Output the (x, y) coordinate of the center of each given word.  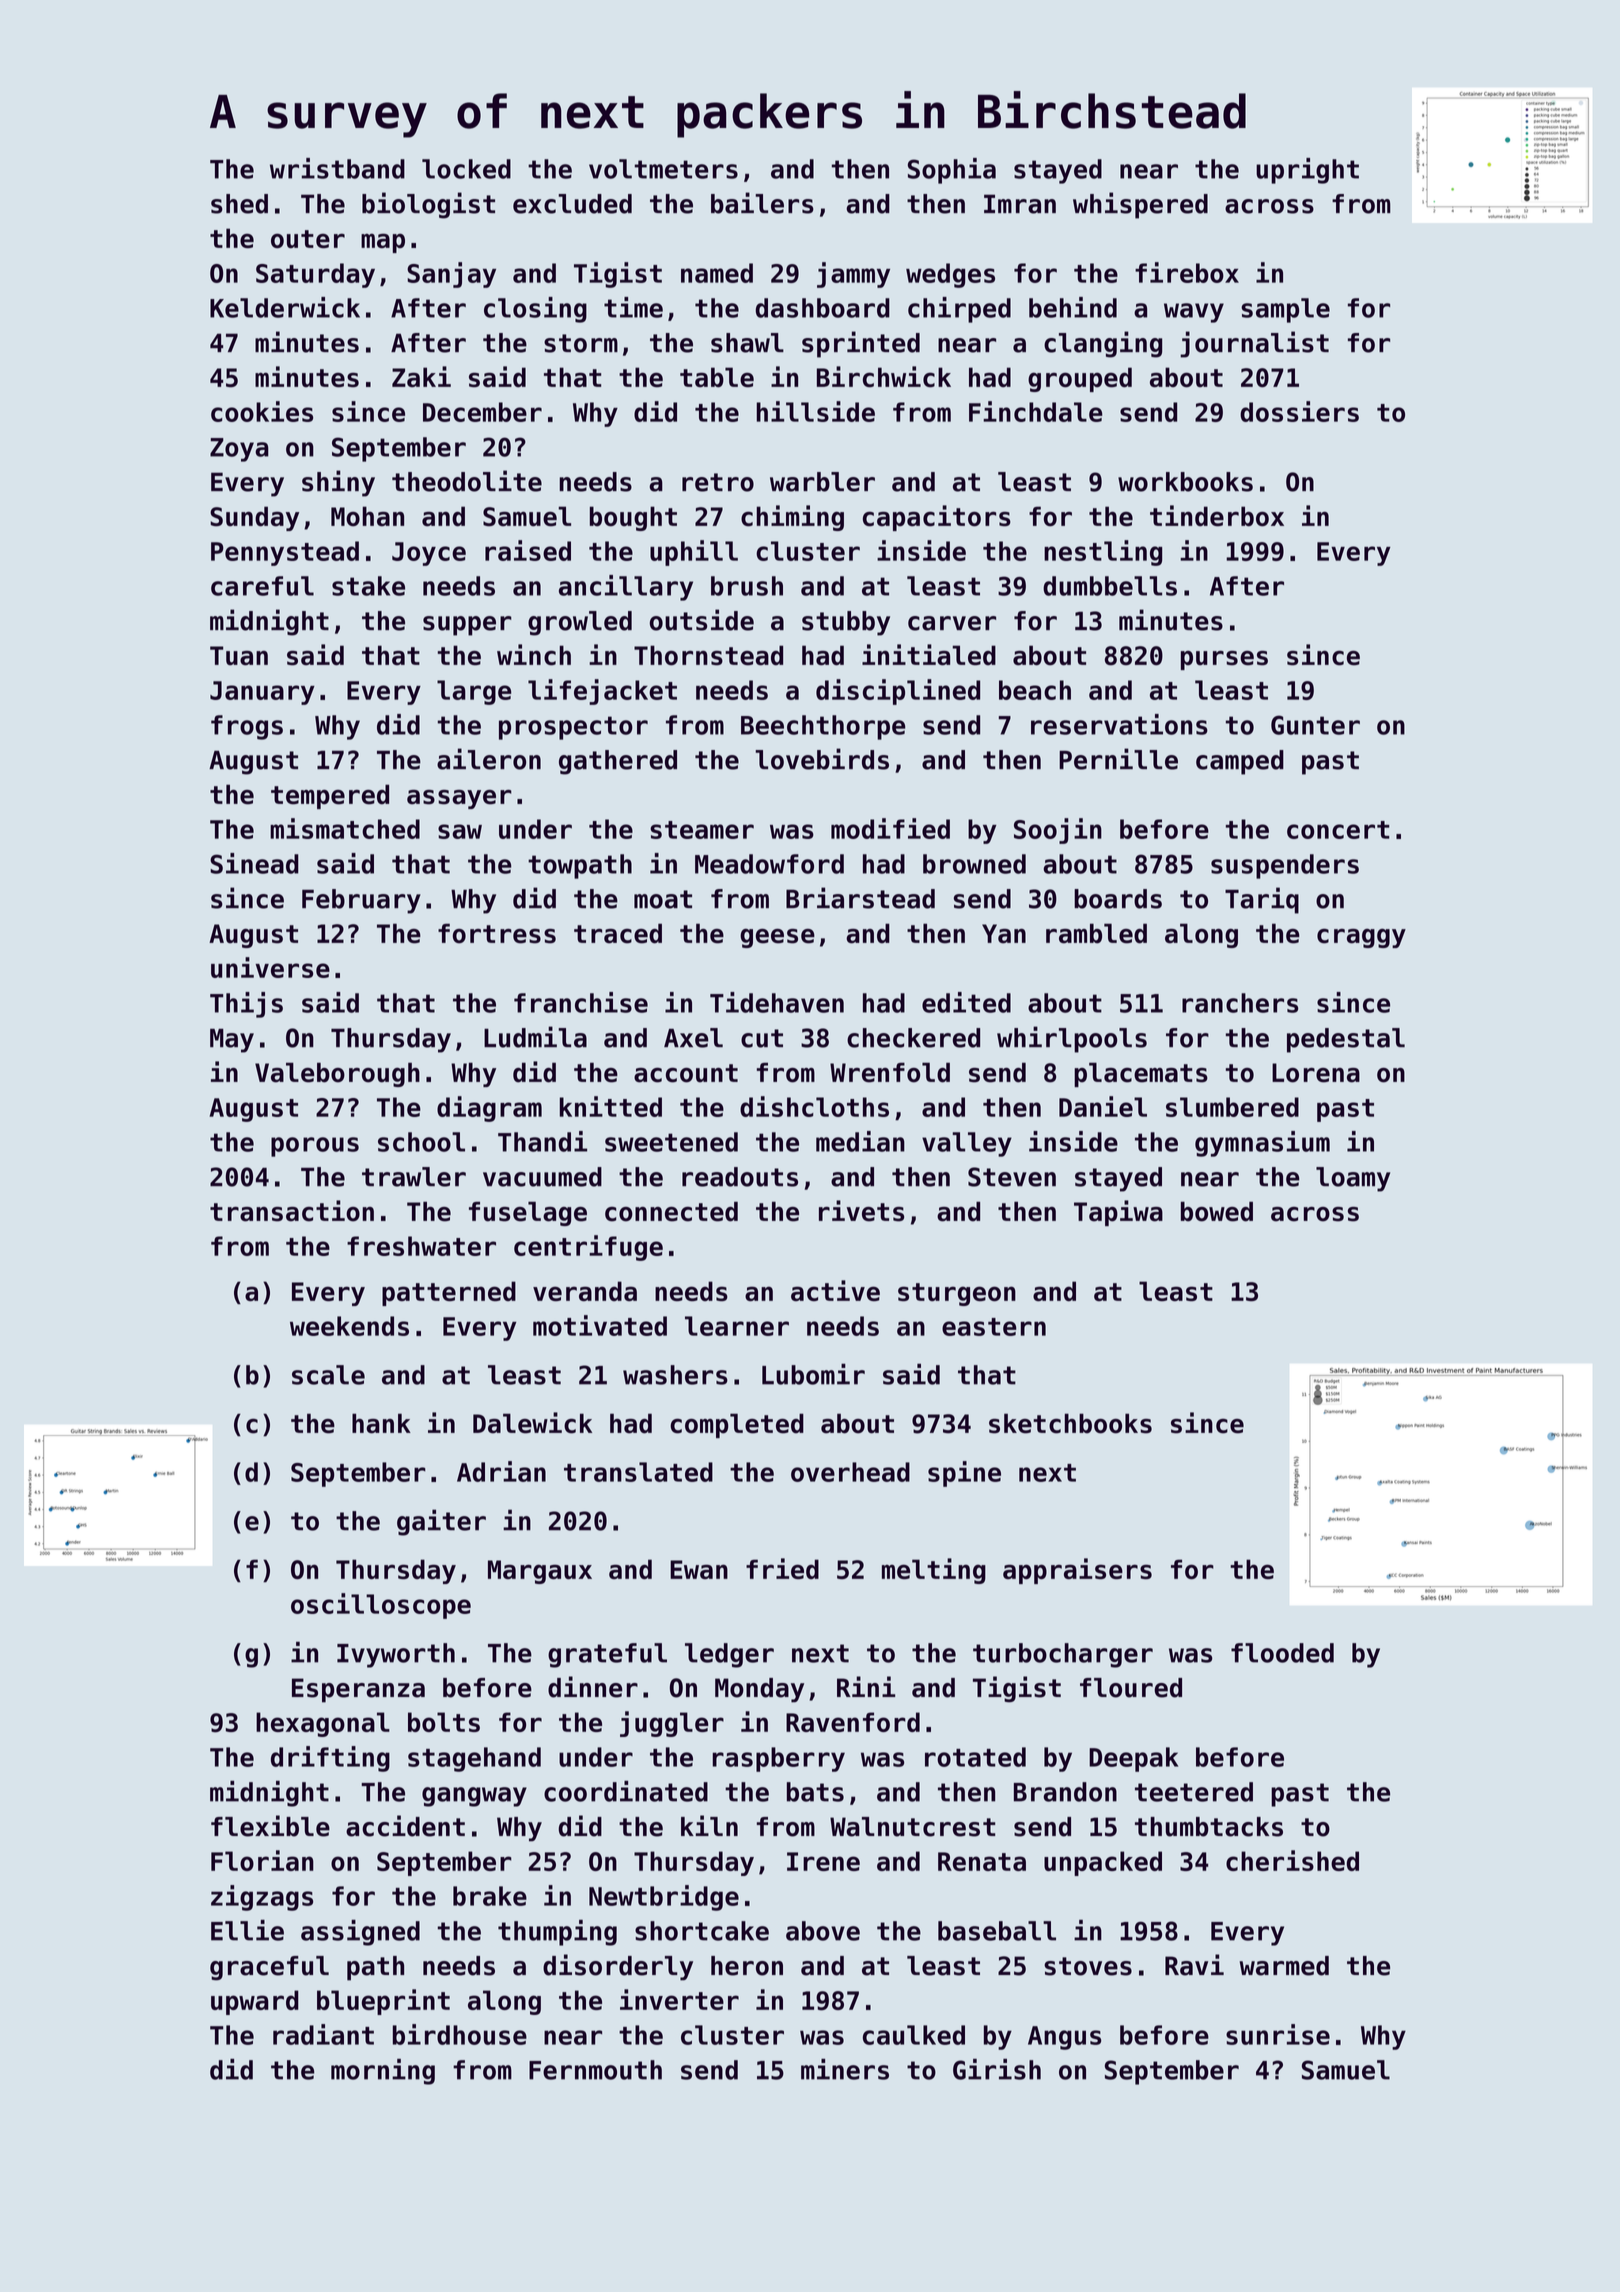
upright (1307, 171)
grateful (607, 1655)
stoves (1088, 1966)
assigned (360, 1933)
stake (368, 586)
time (633, 307)
